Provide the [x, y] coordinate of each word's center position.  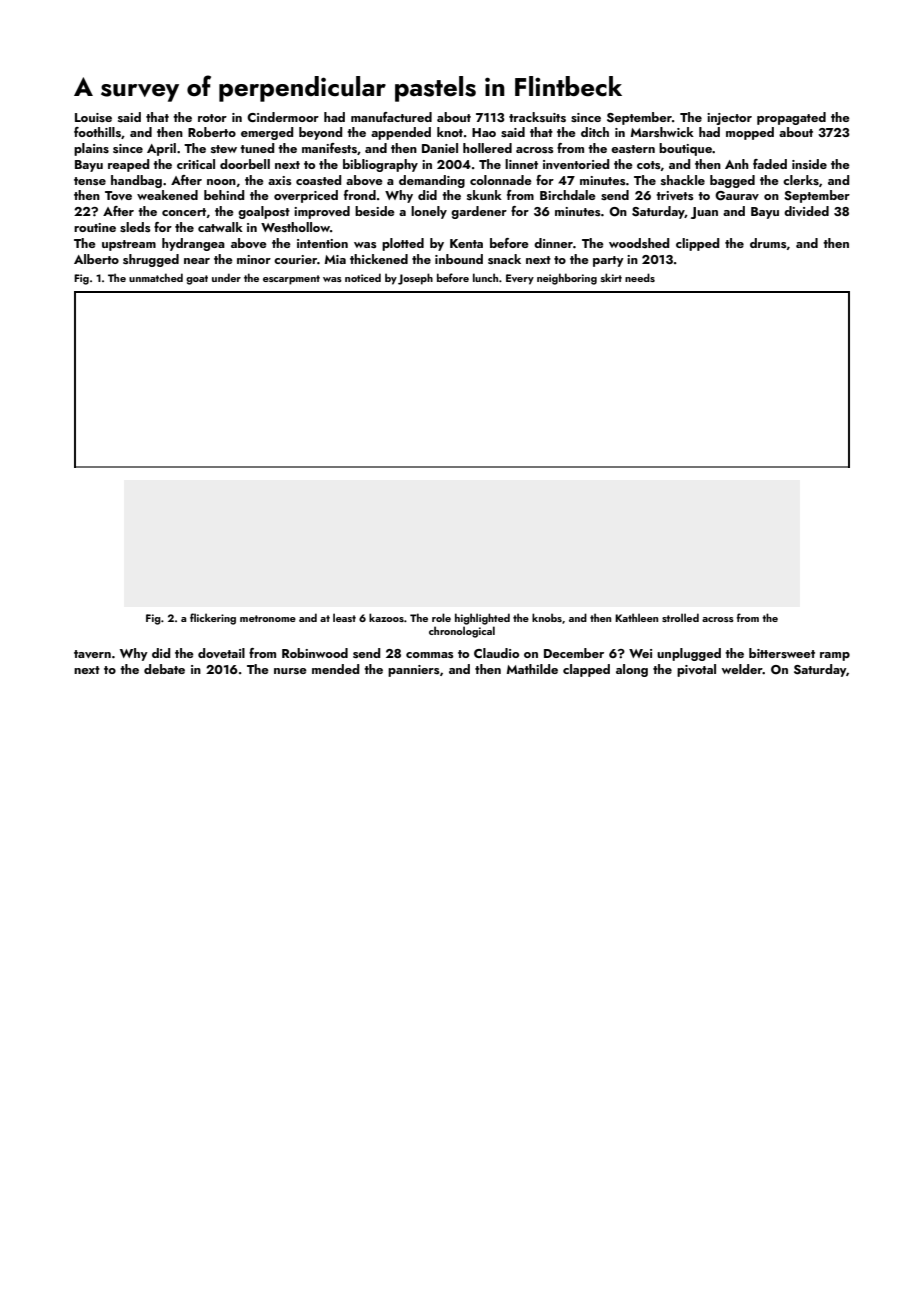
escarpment [291, 280]
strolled [680, 617]
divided [806, 211]
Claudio [496, 653]
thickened [379, 259]
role [441, 617]
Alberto [96, 259]
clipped [697, 244]
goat [197, 280]
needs [640, 277]
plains [91, 149]
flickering [213, 619]
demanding [432, 181]
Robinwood [315, 653]
